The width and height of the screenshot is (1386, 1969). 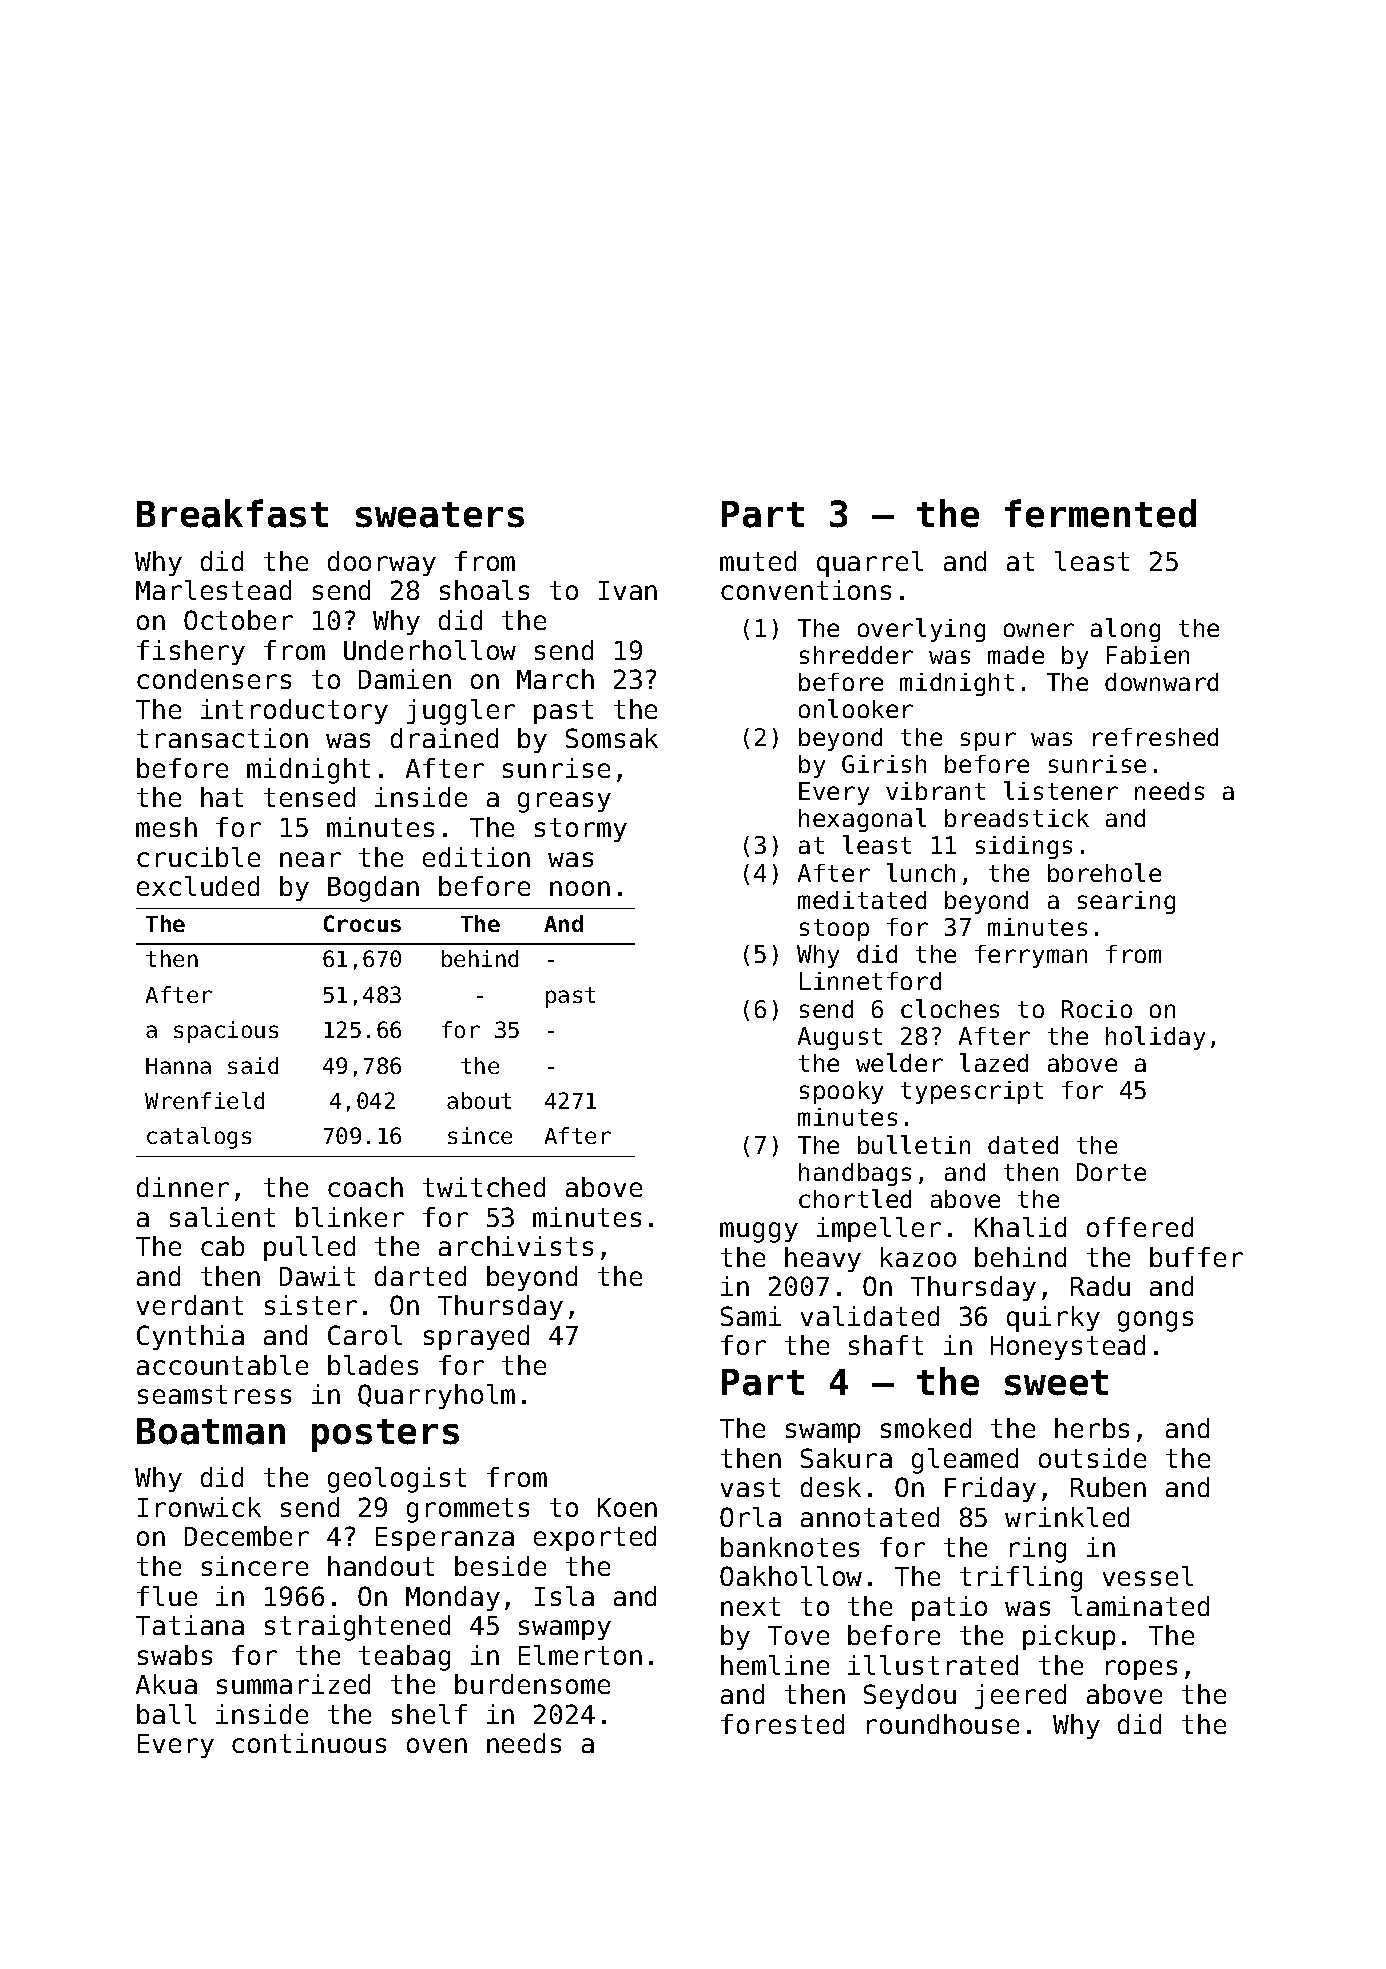 What do you see at coordinates (628, 590) in the screenshot?
I see `Ivan` at bounding box center [628, 590].
